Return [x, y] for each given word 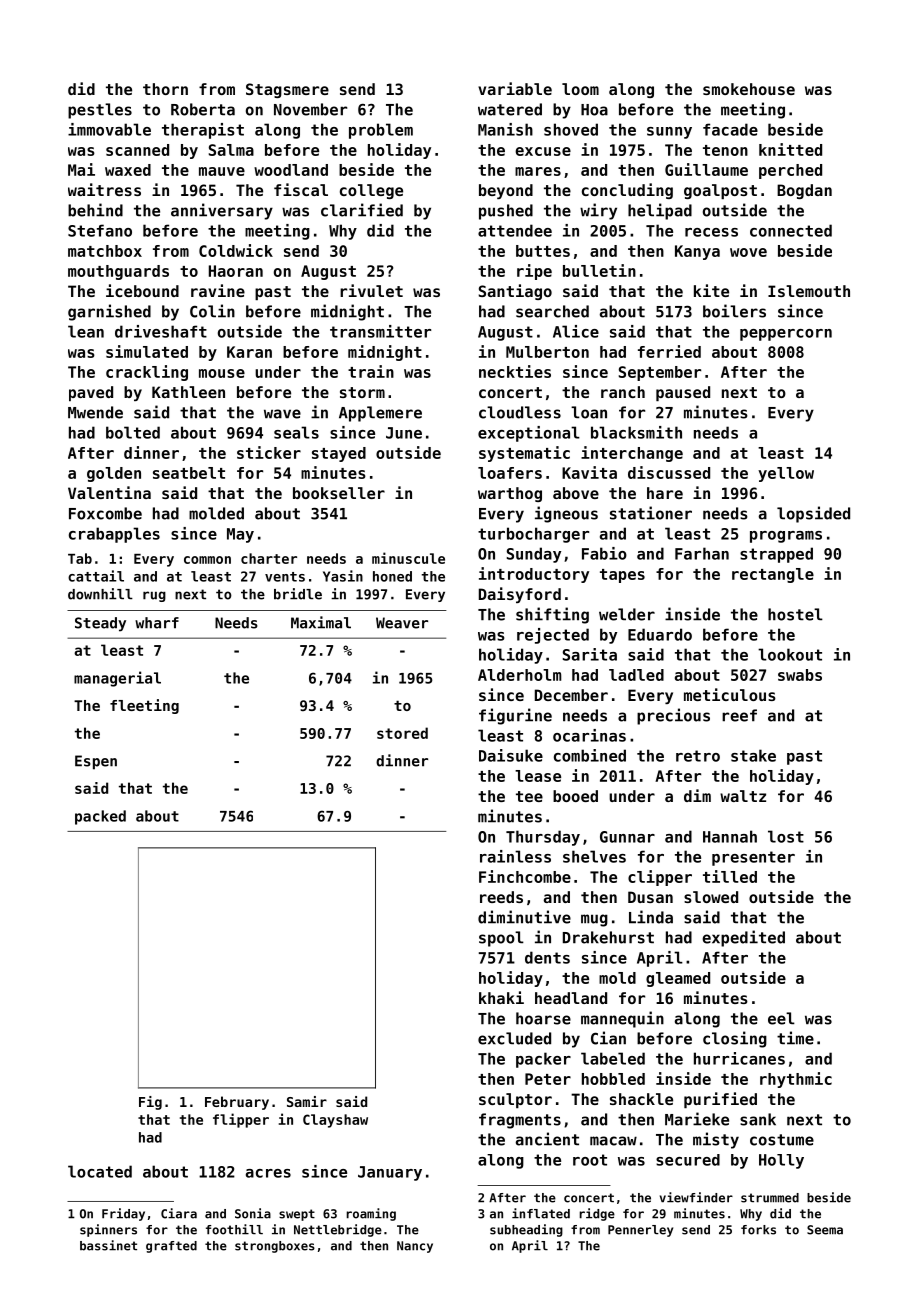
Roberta [203, 109]
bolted [133, 432]
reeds [501, 897]
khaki [501, 997]
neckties [515, 371]
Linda [651, 917]
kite [711, 290]
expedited [743, 938]
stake [753, 755]
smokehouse [749, 89]
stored [402, 733]
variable [515, 88]
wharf [157, 623]
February [237, 1103]
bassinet [108, 1245]
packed [100, 817]
